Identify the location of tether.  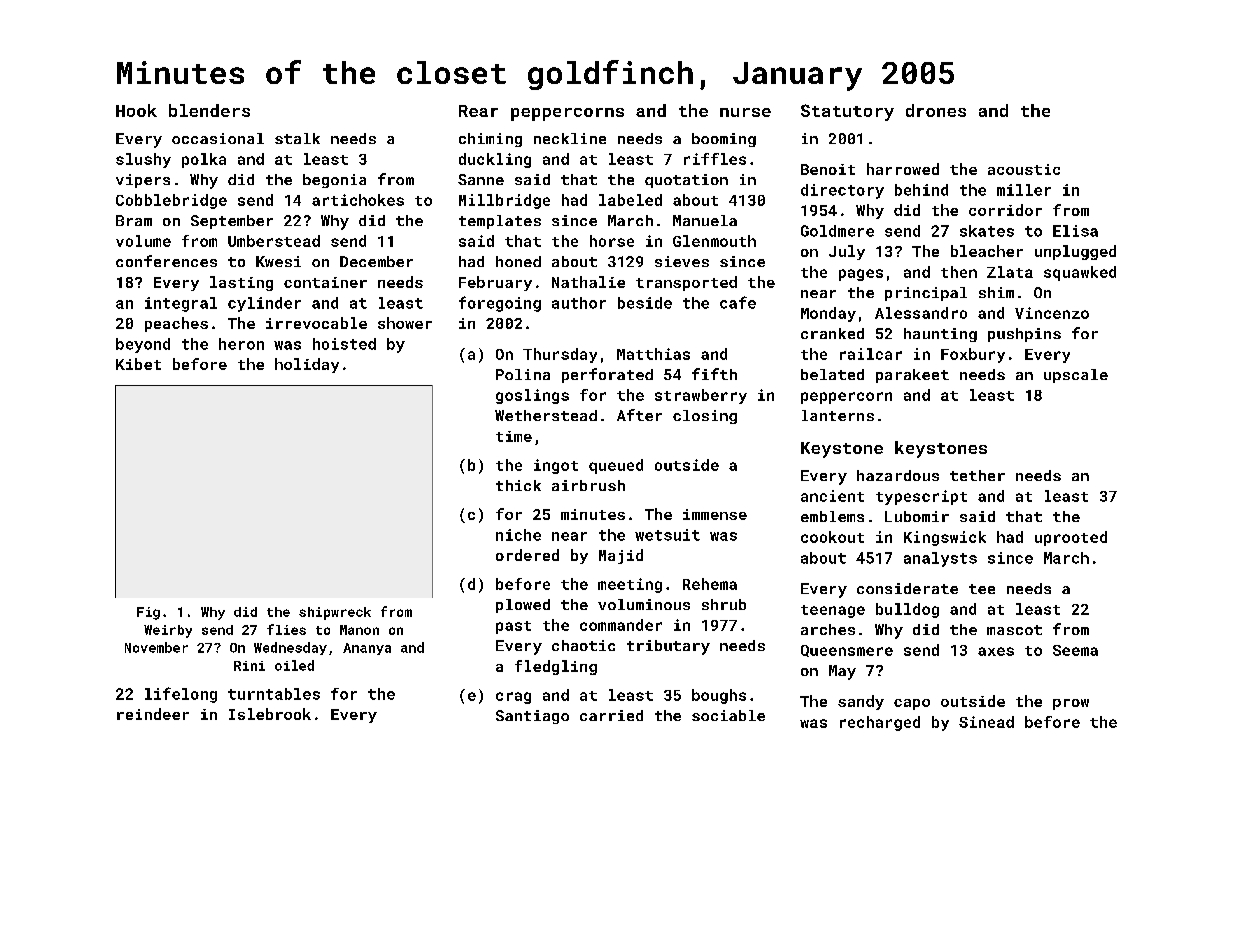
(977, 475).
